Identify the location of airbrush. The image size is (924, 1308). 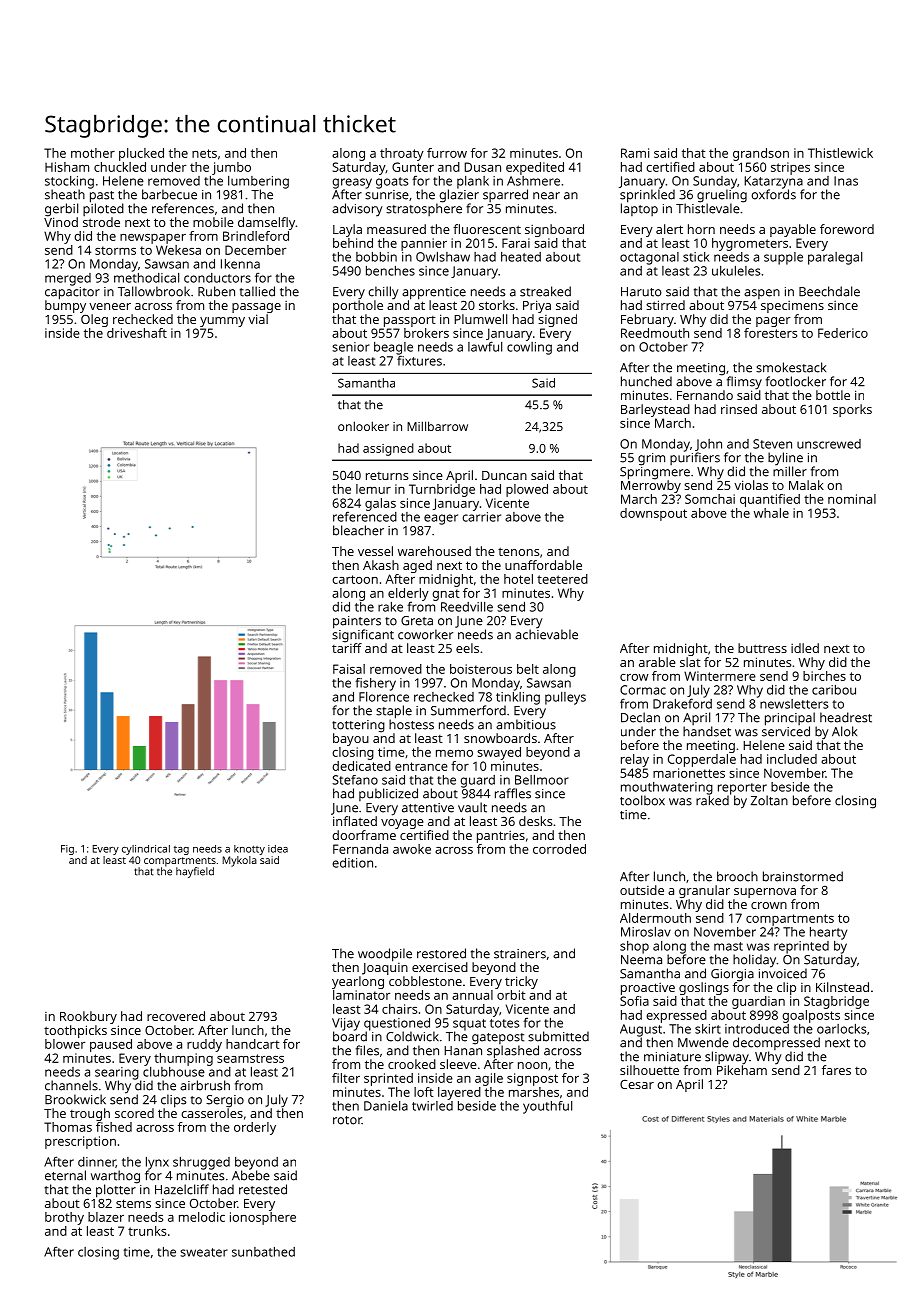
(205, 1085).
